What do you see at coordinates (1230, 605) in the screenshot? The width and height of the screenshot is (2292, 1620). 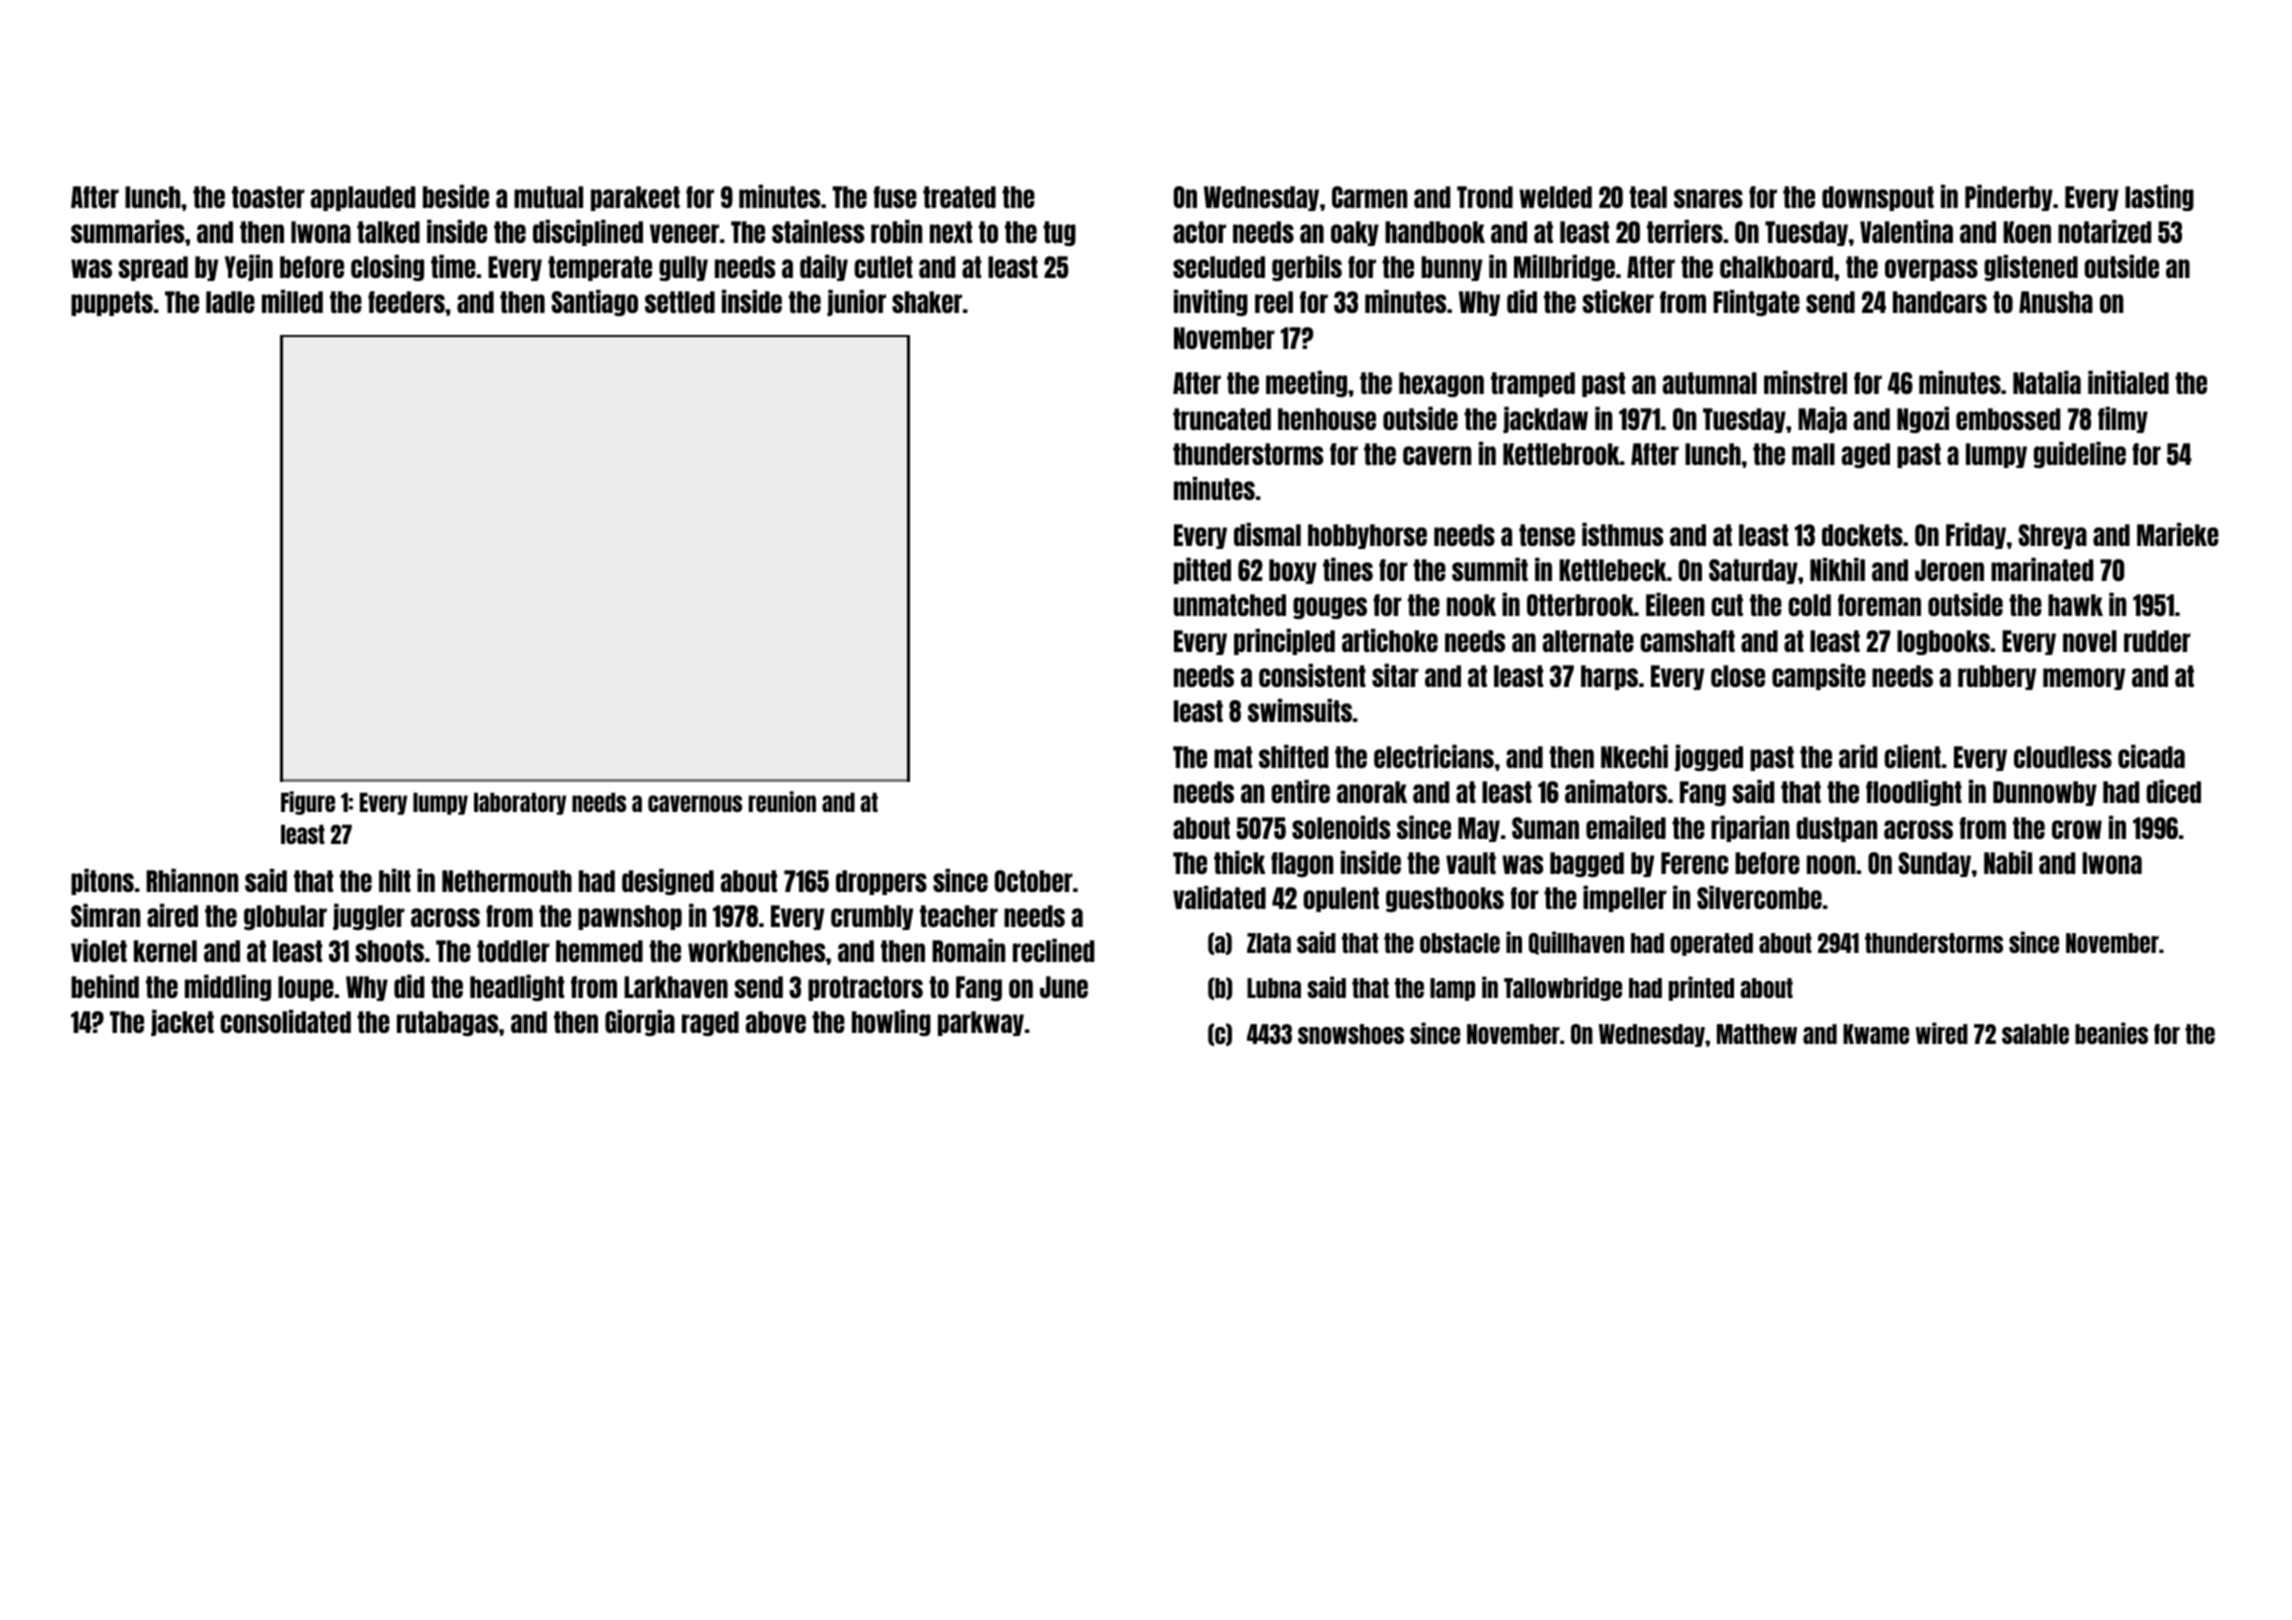 I see `unmatched` at bounding box center [1230, 605].
